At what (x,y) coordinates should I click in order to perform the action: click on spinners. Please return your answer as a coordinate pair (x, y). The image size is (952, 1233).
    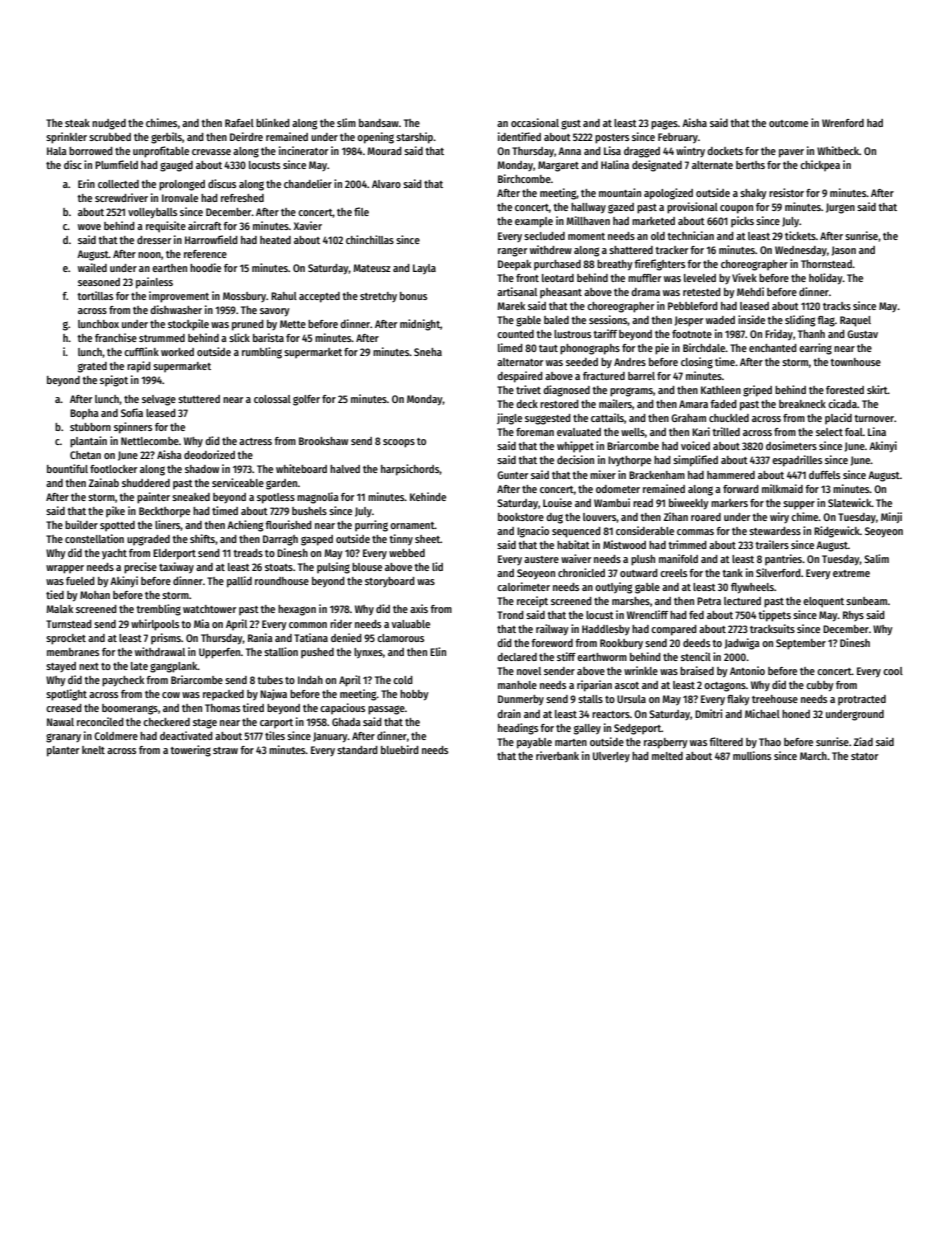
    Looking at the image, I should click on (133, 428).
